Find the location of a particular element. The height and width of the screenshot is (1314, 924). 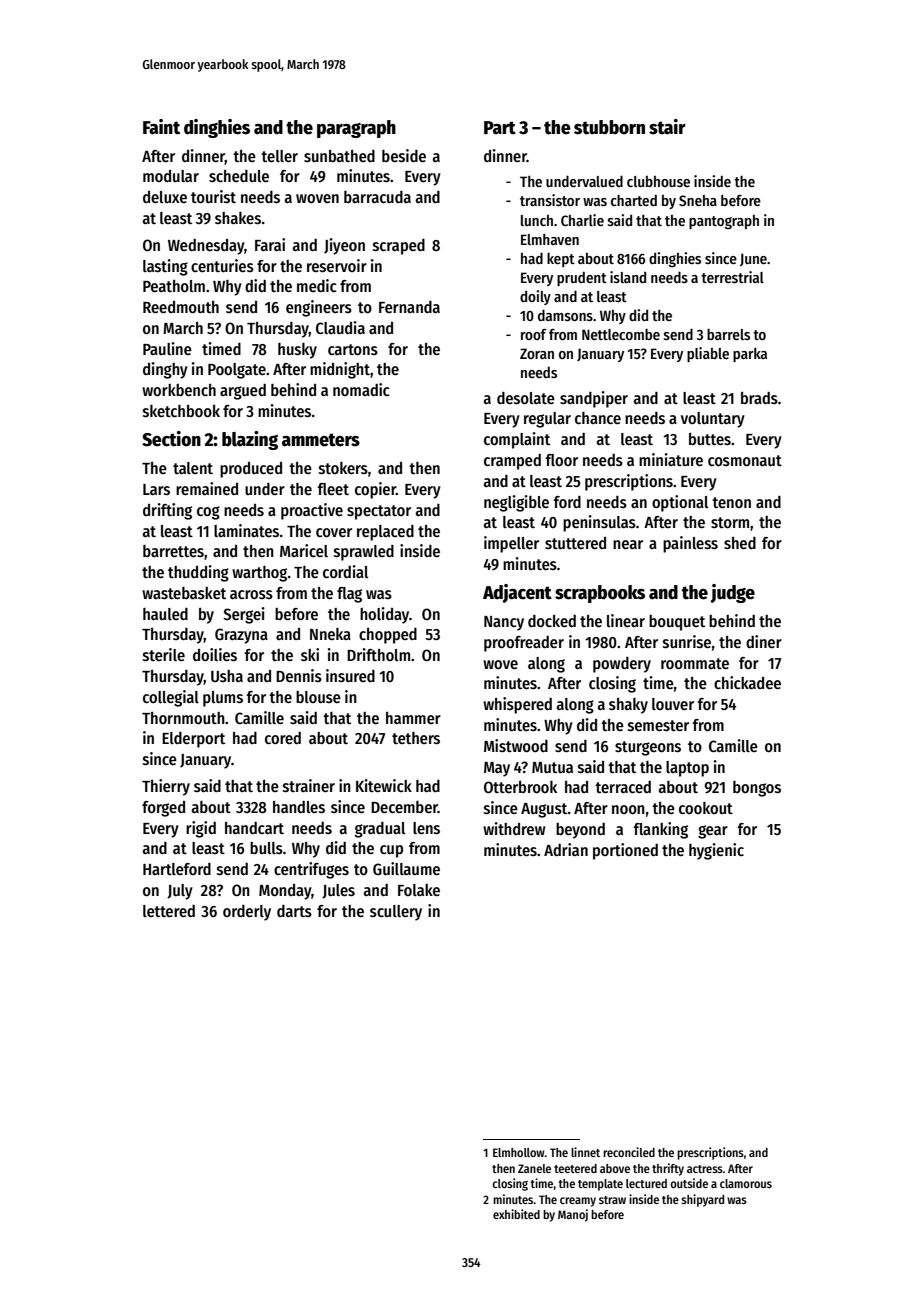

Adrian is located at coordinates (566, 849).
